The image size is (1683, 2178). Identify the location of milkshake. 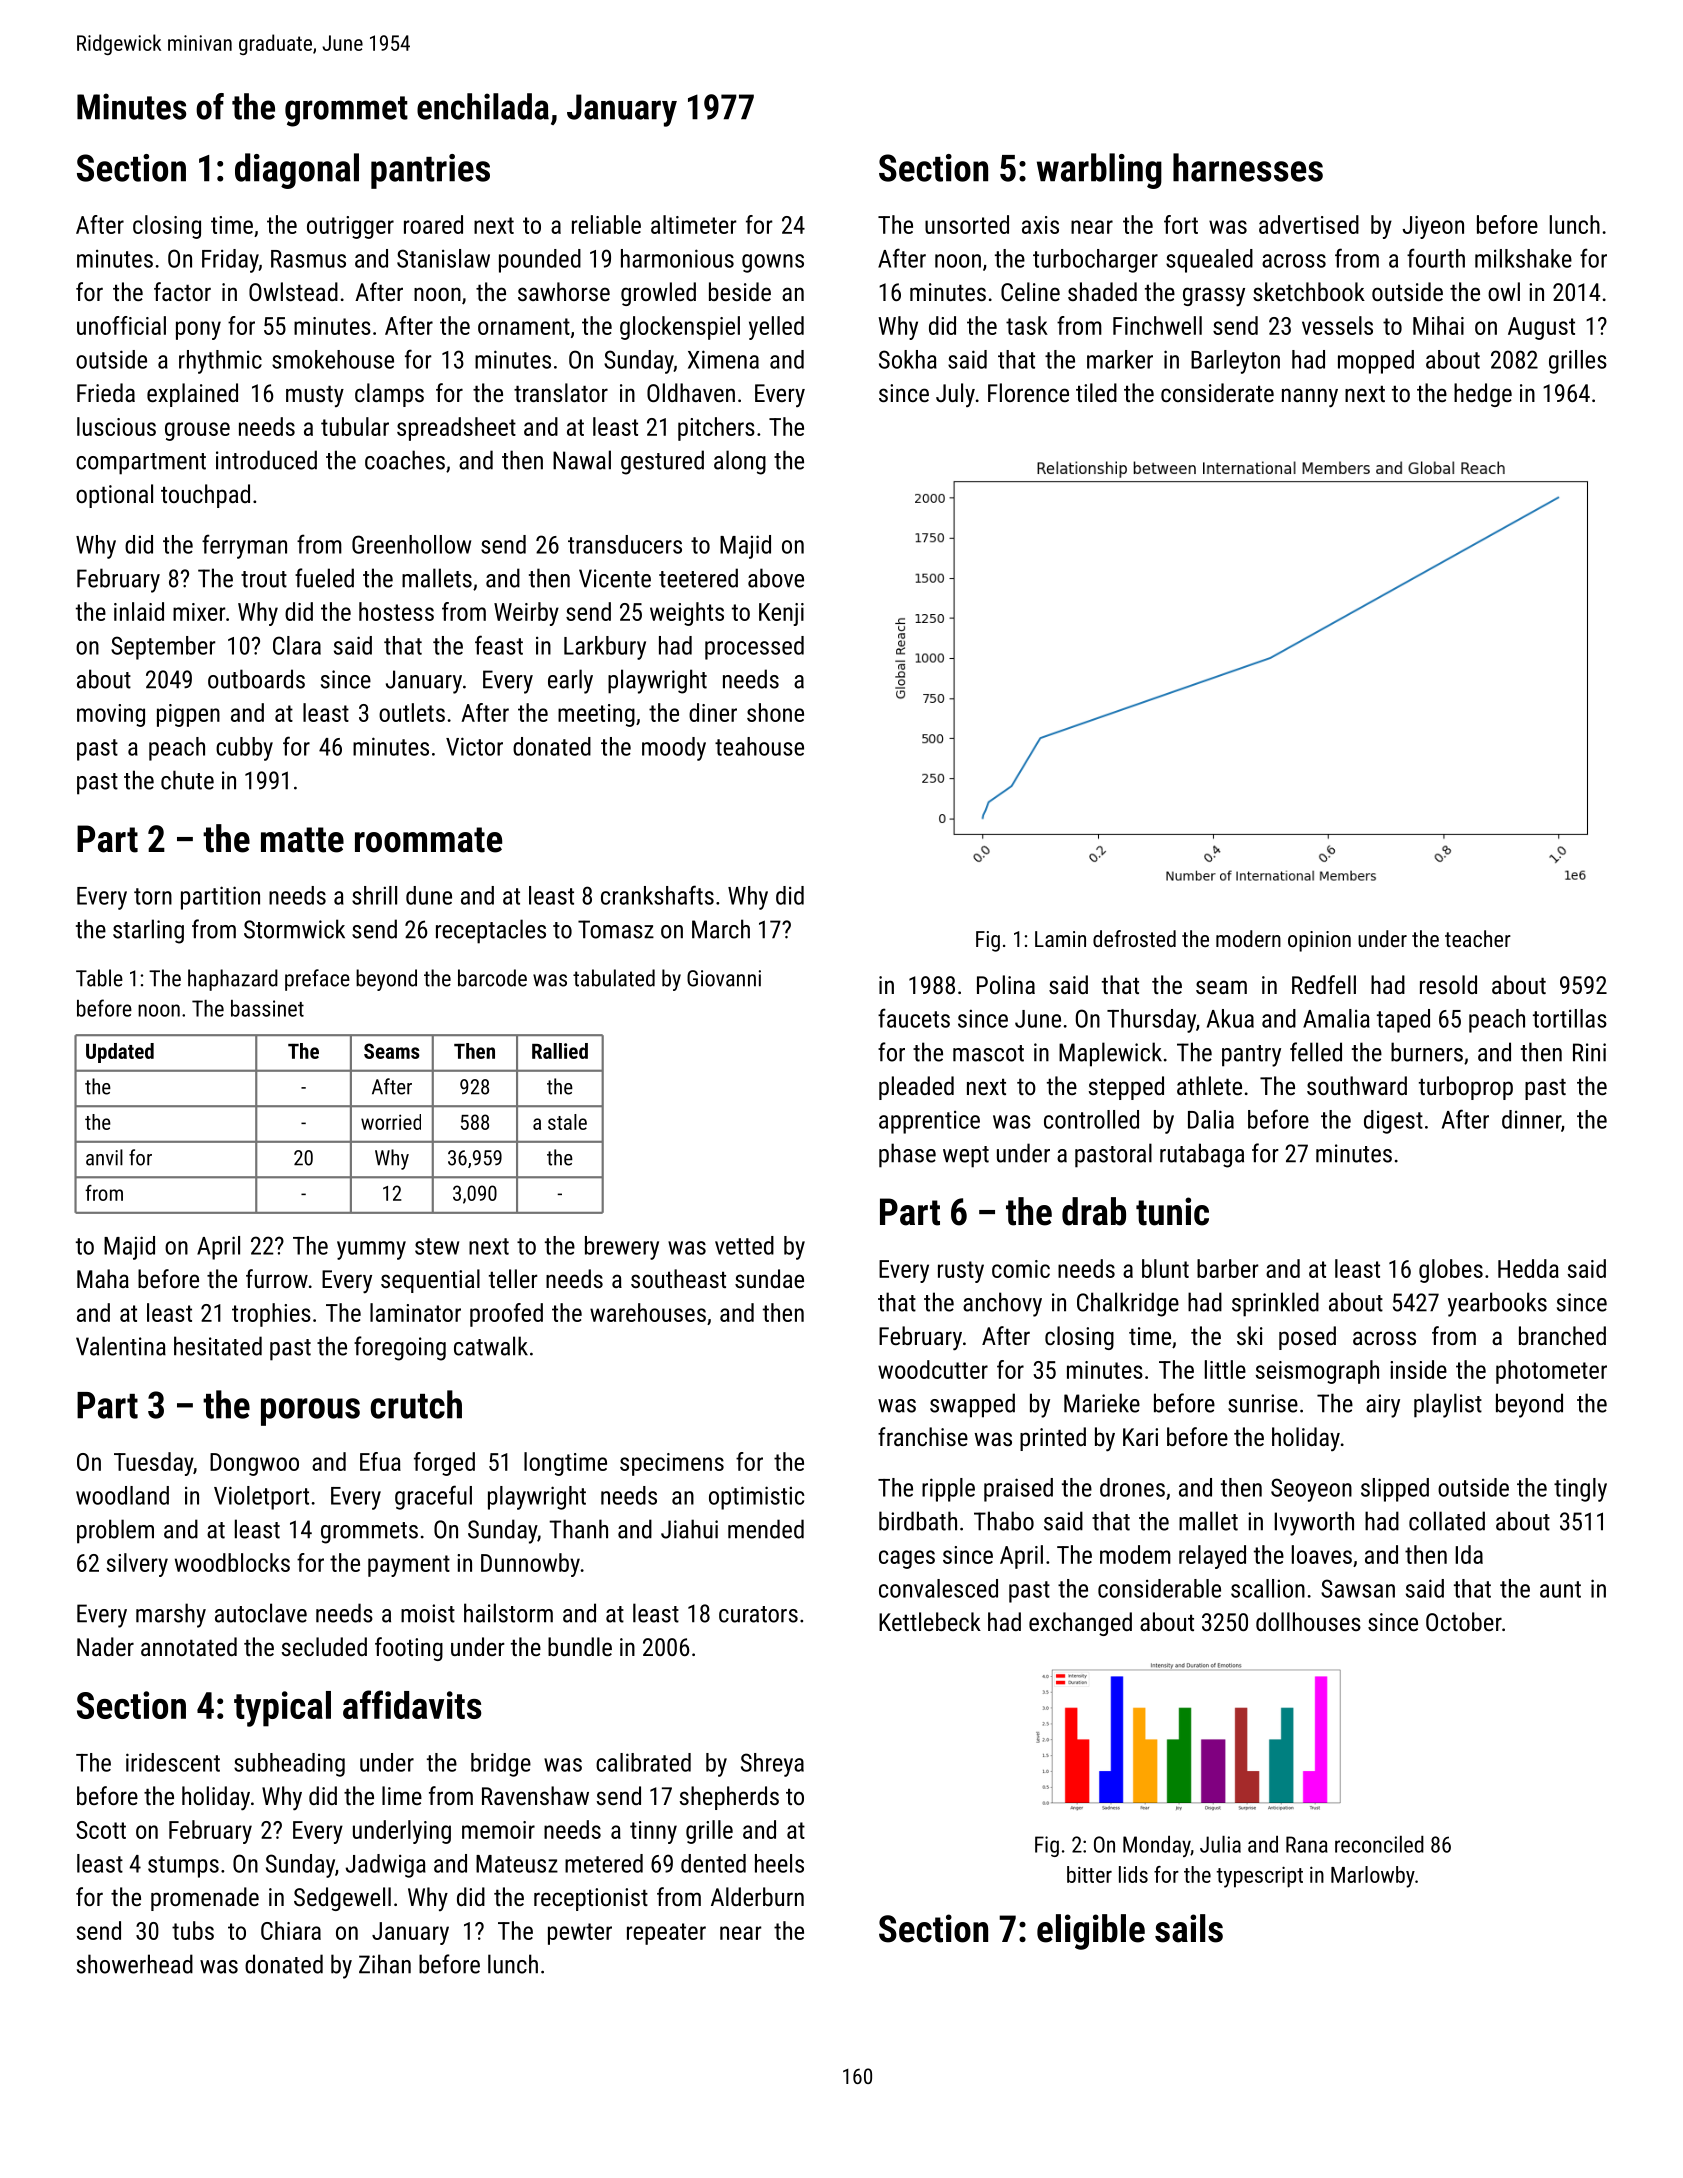
(1523, 258).
